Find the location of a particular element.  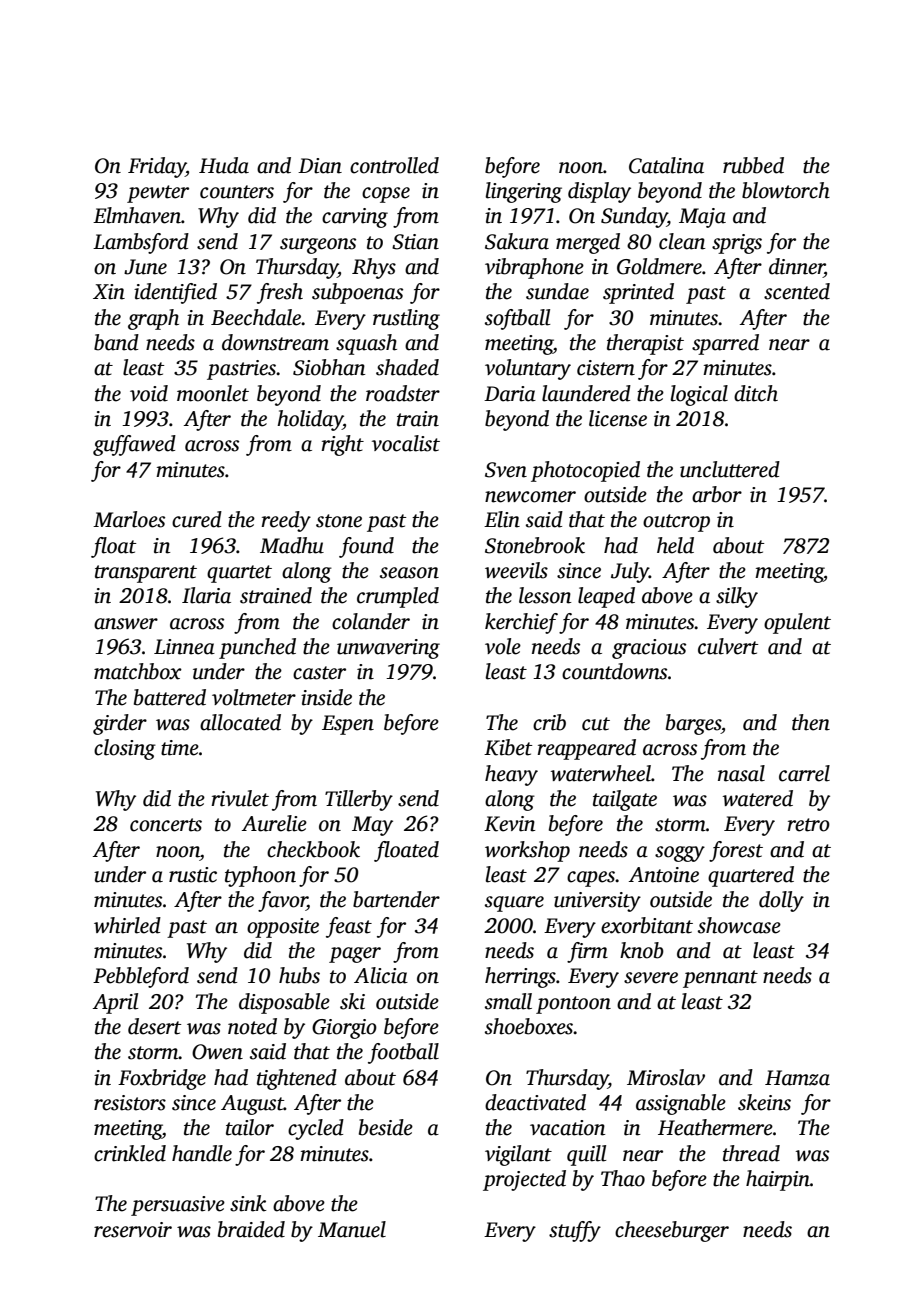

Huda is located at coordinates (224, 165).
